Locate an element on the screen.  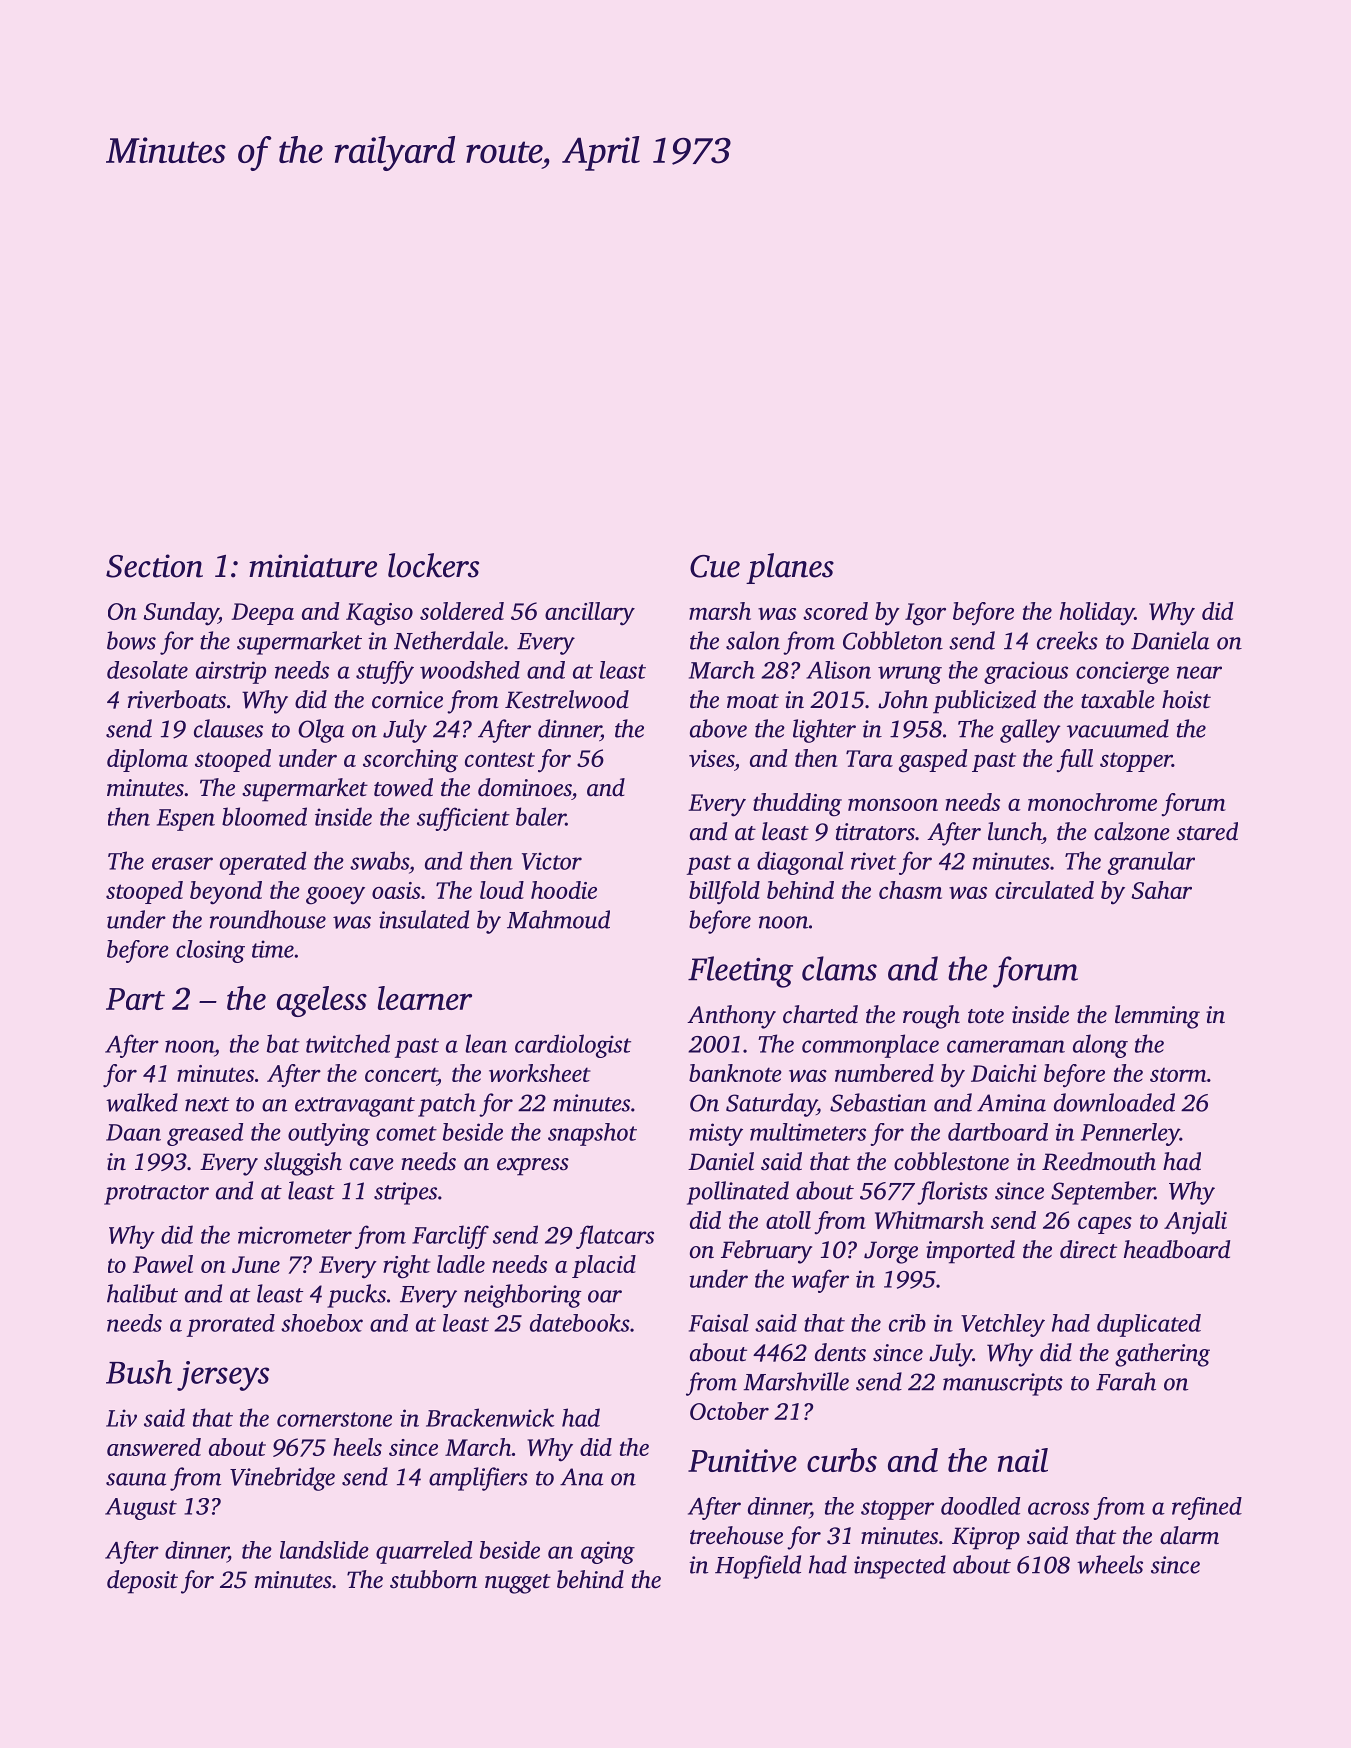
imported is located at coordinates (970, 1252).
